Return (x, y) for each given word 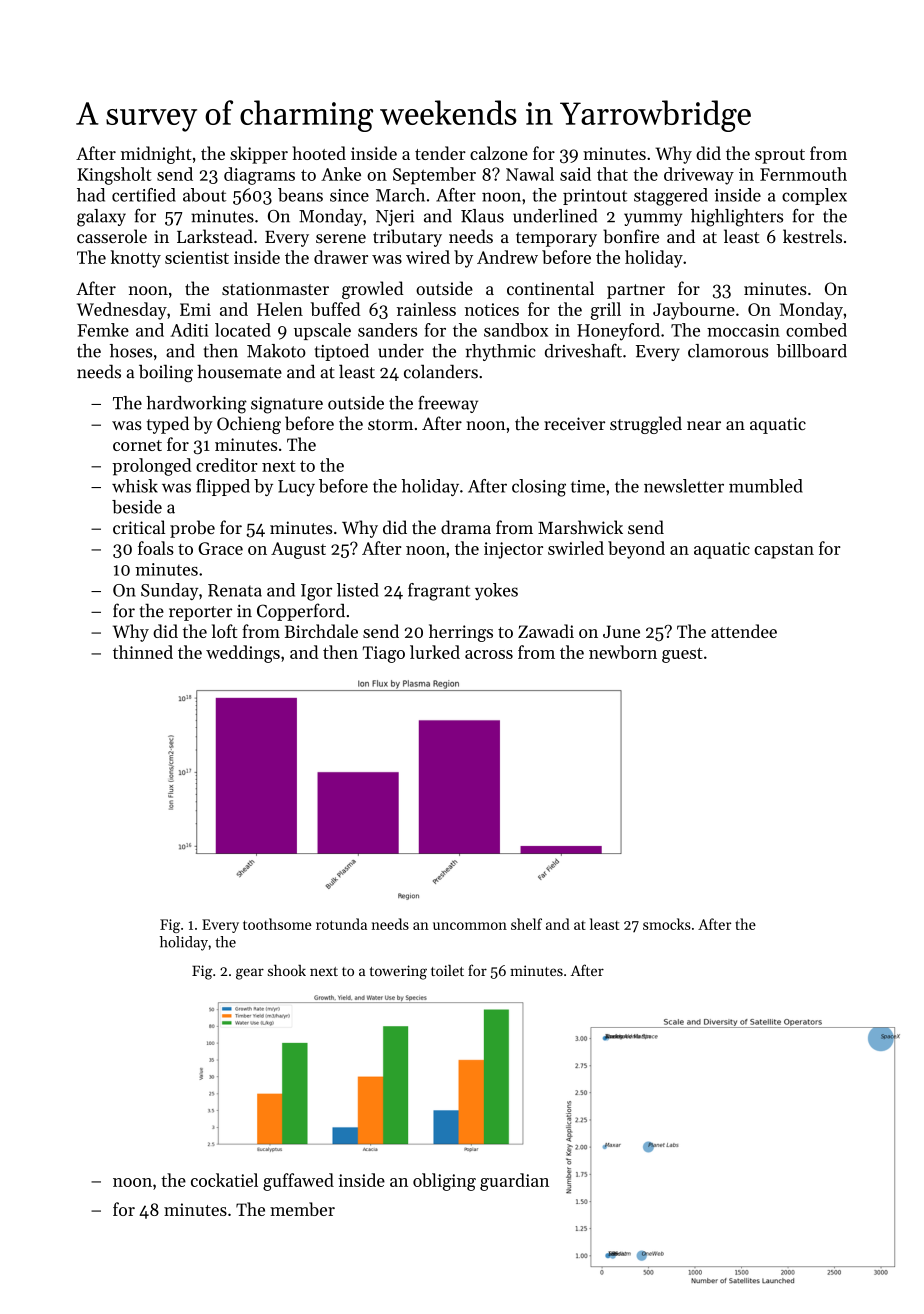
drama (466, 527)
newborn (623, 652)
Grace (220, 548)
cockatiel (224, 1180)
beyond (636, 550)
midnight (156, 155)
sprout (780, 156)
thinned (143, 652)
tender (440, 153)
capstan (784, 551)
